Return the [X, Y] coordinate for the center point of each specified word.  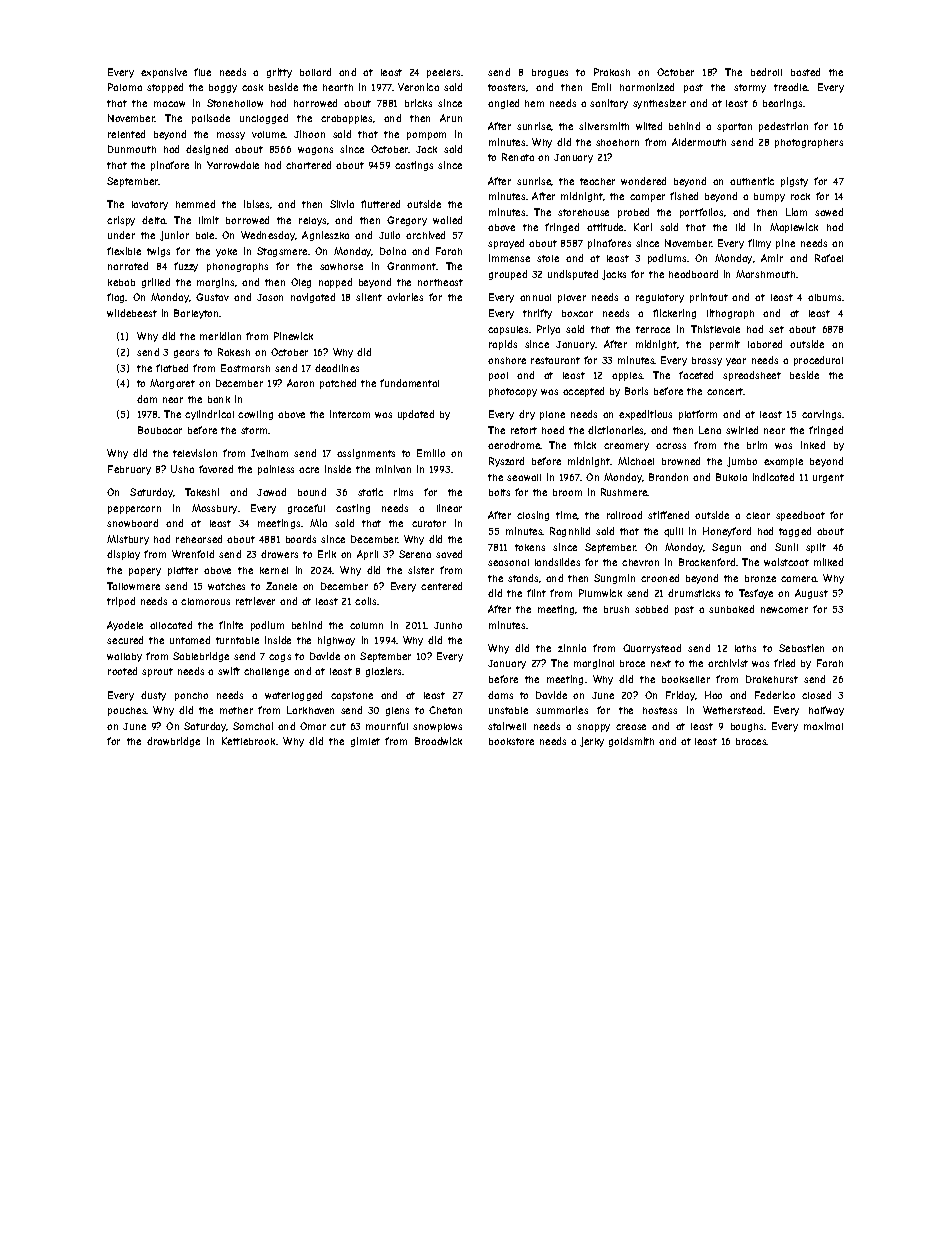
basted [805, 72]
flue [202, 72]
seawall [524, 477]
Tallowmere [133, 586]
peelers [443, 73]
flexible [124, 251]
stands [523, 578]
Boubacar [160, 430]
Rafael [829, 258]
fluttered [380, 204]
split [816, 548]
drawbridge [173, 742]
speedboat [800, 516]
